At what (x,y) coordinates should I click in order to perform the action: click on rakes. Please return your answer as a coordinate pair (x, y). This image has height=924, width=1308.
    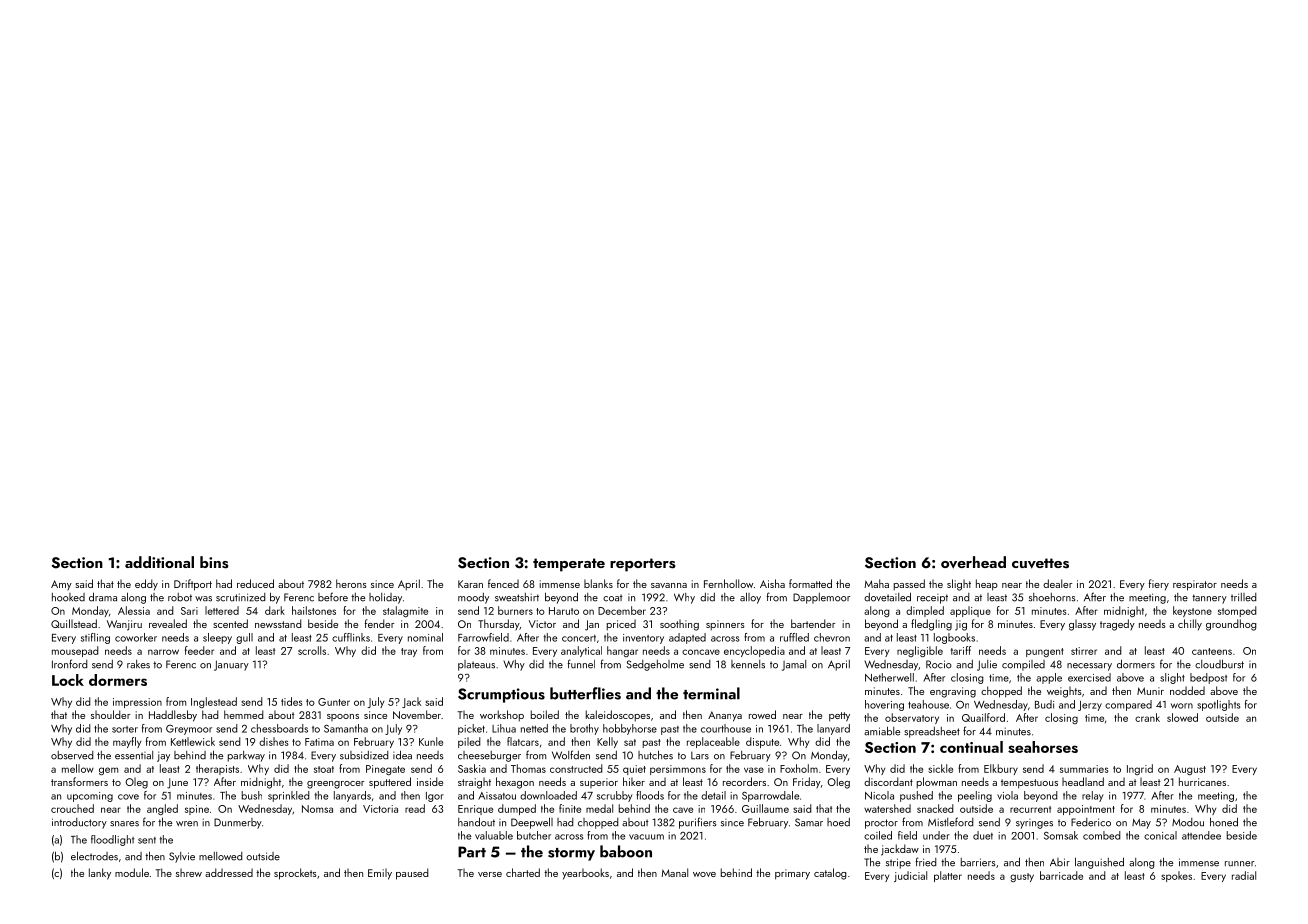
    Looking at the image, I should click on (138, 664).
